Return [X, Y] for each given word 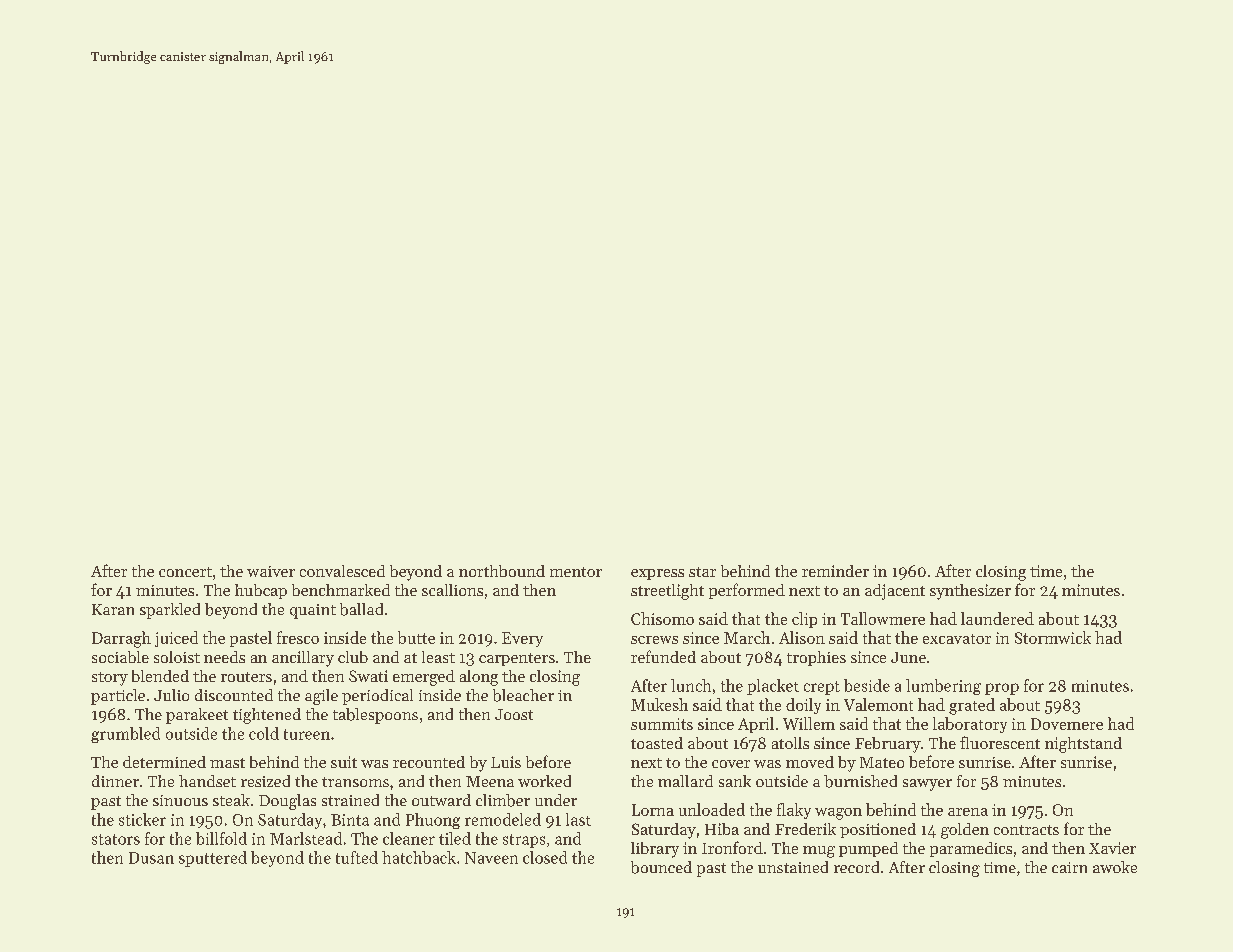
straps [524, 841]
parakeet [197, 716]
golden [965, 831]
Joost [514, 714]
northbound [502, 571]
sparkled [170, 611]
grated [972, 706]
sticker [142, 819]
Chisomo [662, 618]
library [655, 850]
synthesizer [970, 592]
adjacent [895, 592]
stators [116, 839]
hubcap [261, 591]
